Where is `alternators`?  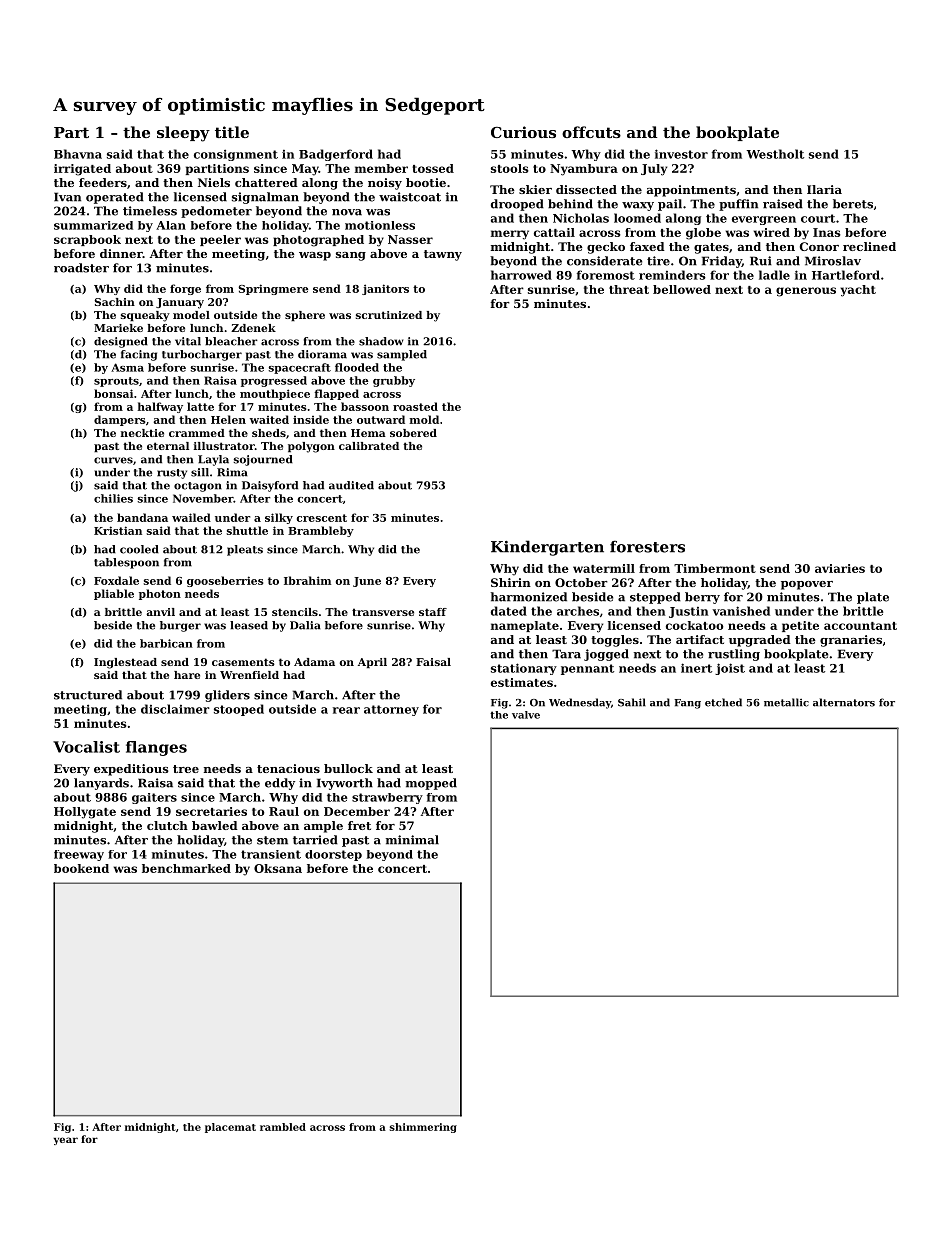 alternators is located at coordinates (844, 702).
